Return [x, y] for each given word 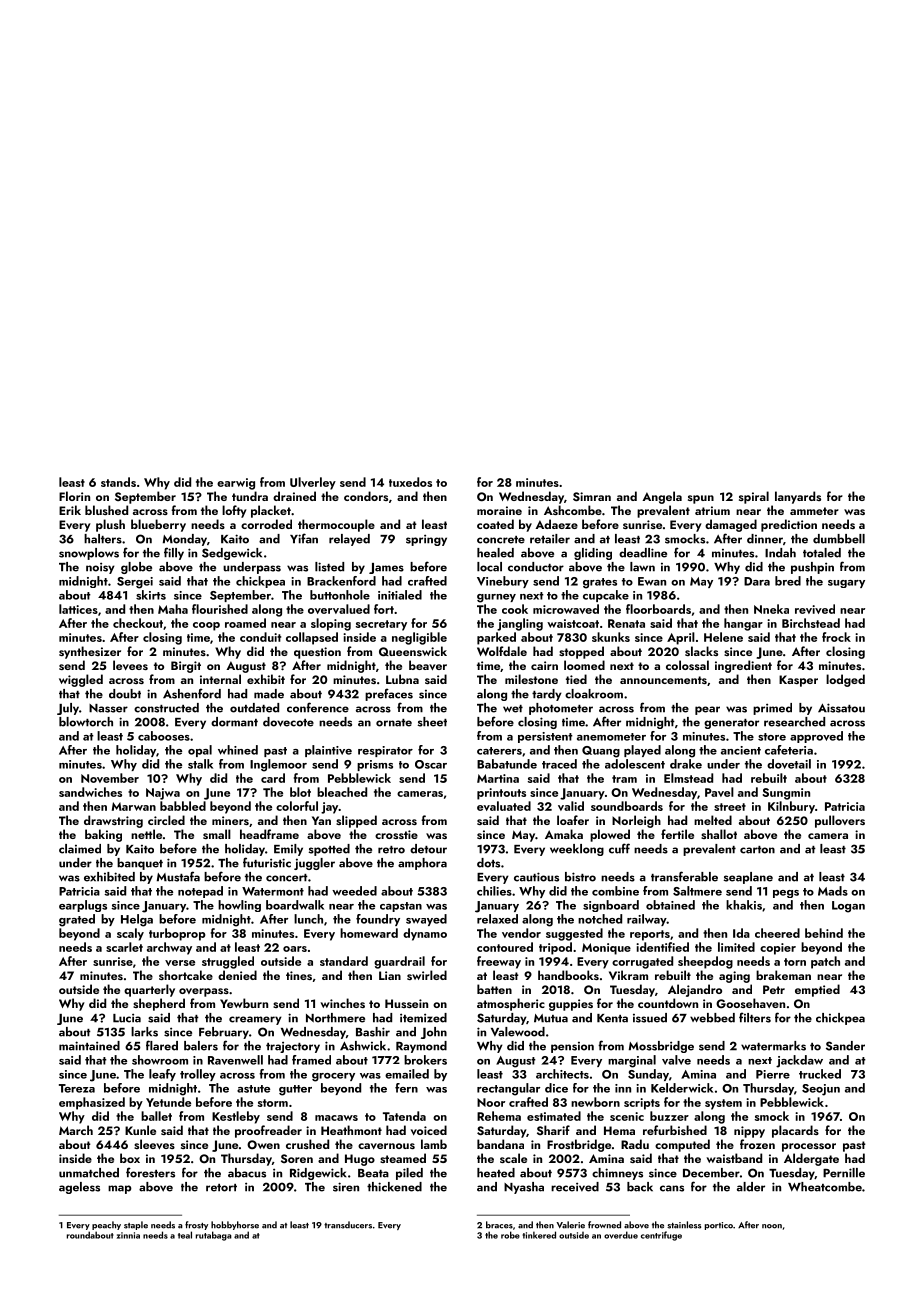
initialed [400, 595]
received [575, 1187]
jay [329, 808]
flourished [220, 609]
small [217, 834]
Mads [833, 891]
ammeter [814, 511]
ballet [156, 1116]
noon [772, 1226]
